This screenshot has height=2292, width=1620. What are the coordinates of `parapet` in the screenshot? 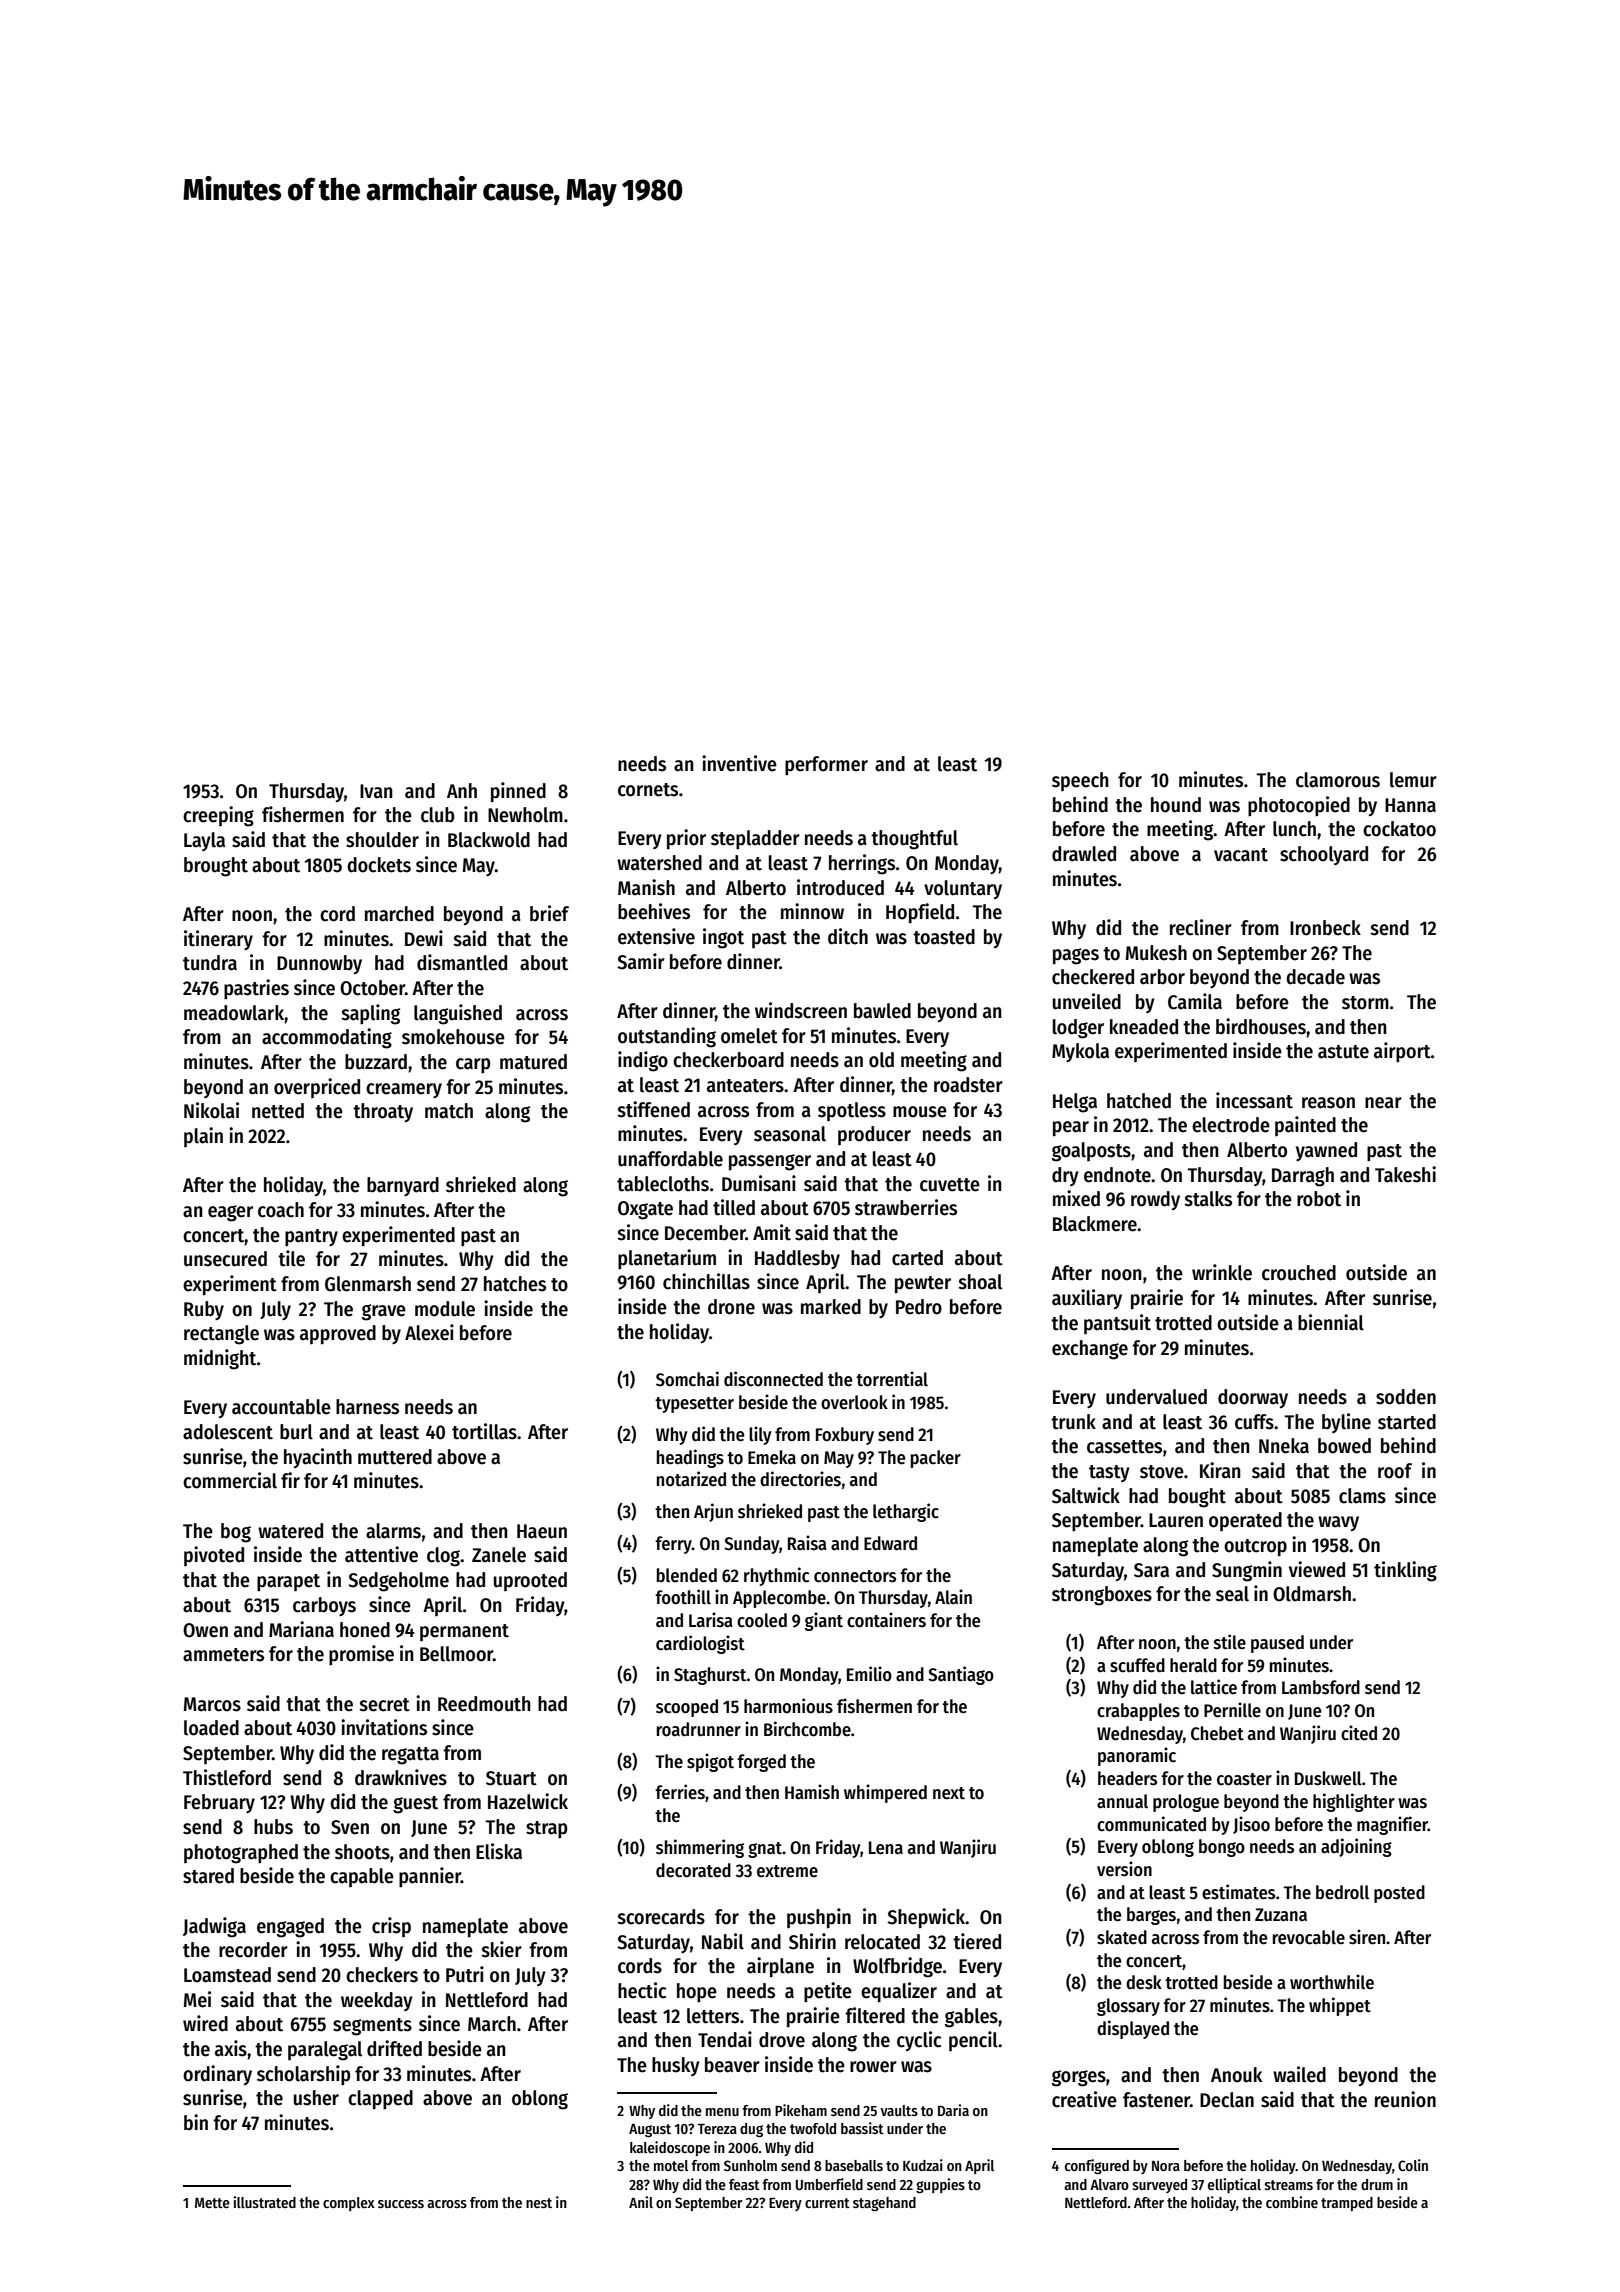 It's located at (288, 1583).
